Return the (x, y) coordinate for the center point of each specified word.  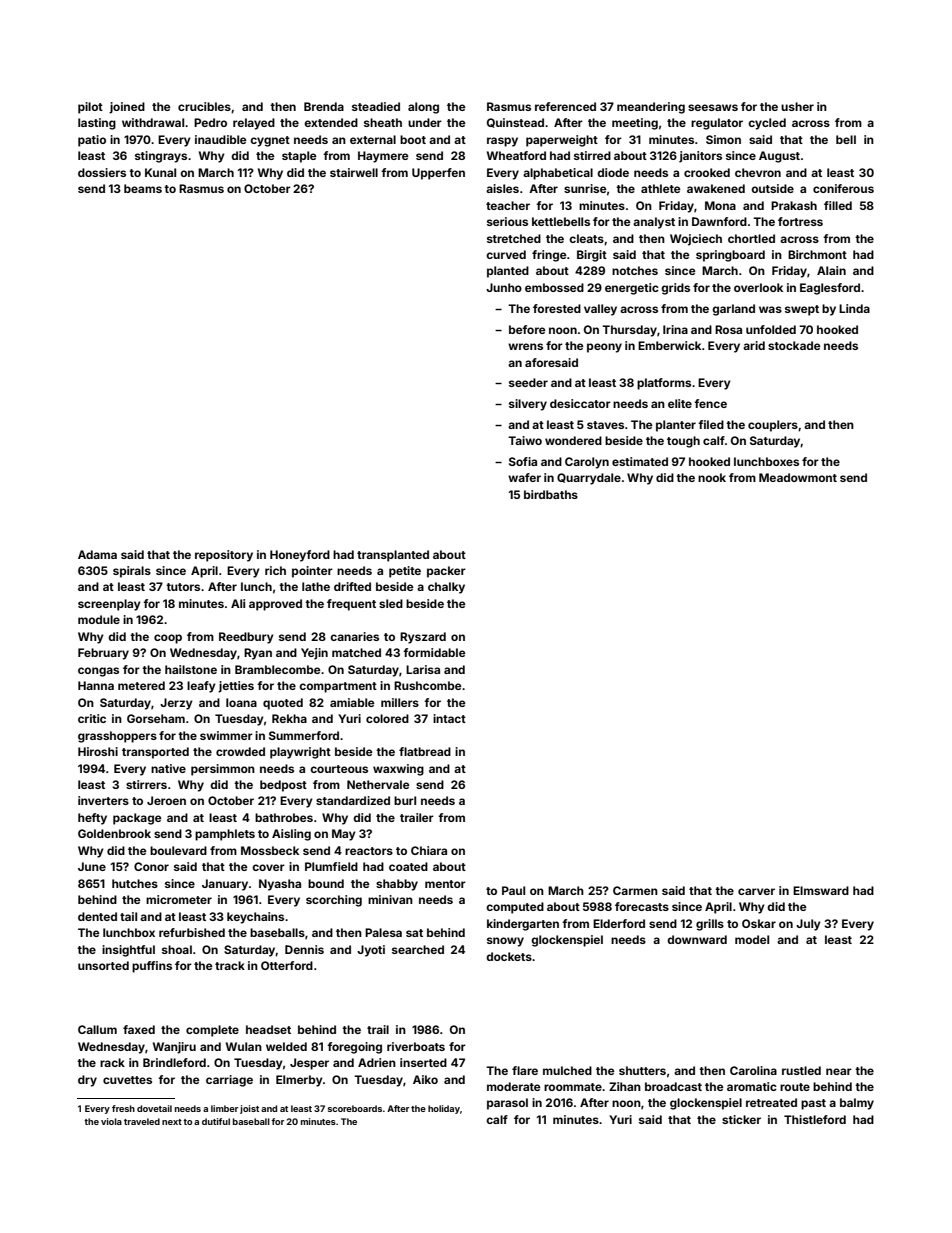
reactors (369, 851)
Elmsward (821, 890)
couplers (773, 426)
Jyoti (371, 951)
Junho (504, 287)
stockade (794, 345)
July (808, 925)
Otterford (287, 965)
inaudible (221, 139)
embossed (554, 287)
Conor (151, 866)
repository (224, 556)
